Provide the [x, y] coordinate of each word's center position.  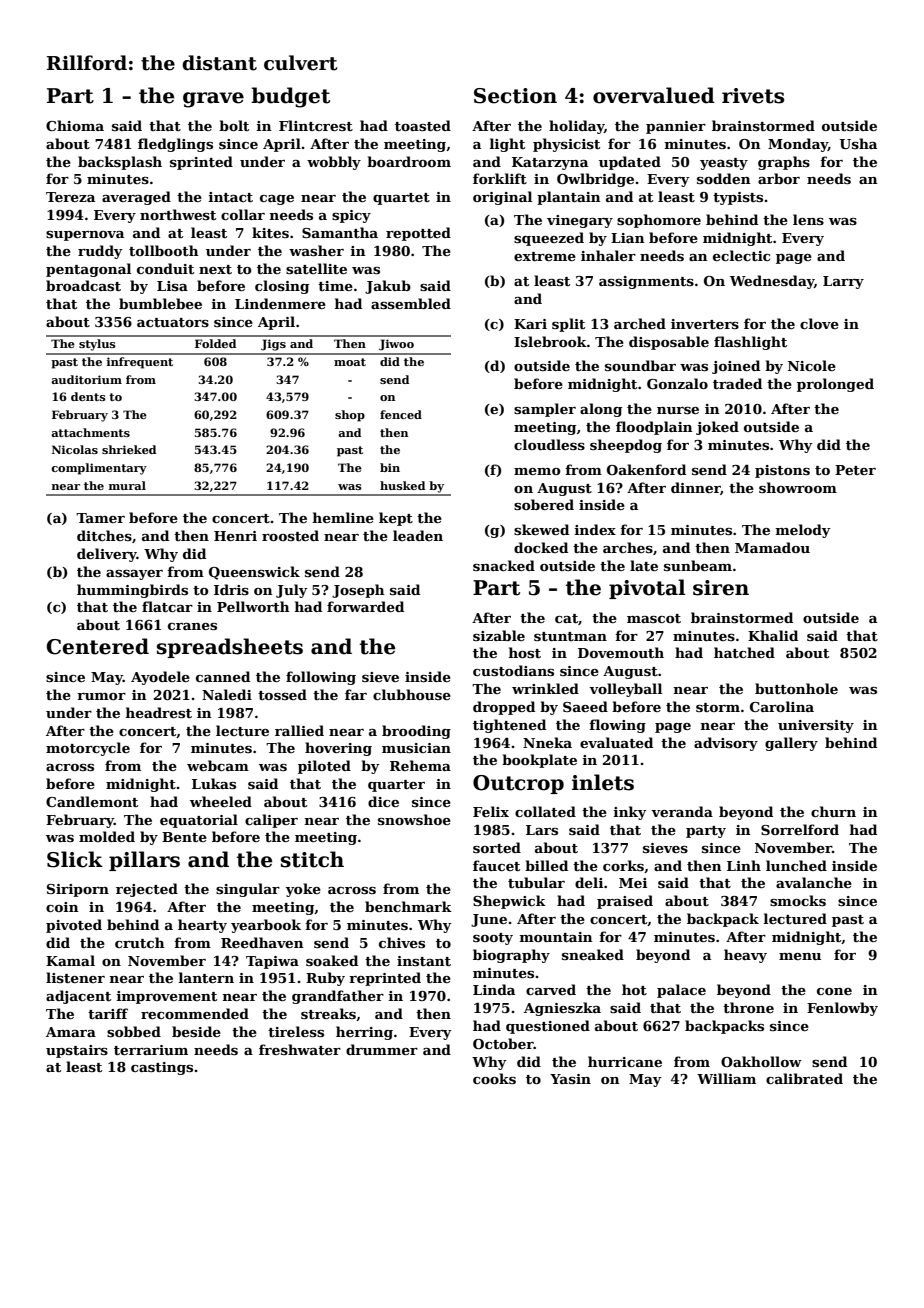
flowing [617, 726]
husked [402, 485]
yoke [303, 890]
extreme [545, 256]
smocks [798, 900]
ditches [104, 535]
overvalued [654, 95]
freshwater [300, 1049]
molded [107, 836]
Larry [843, 282]
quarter [396, 786]
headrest [159, 712]
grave [213, 100]
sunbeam [698, 565]
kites [270, 232]
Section [515, 96]
